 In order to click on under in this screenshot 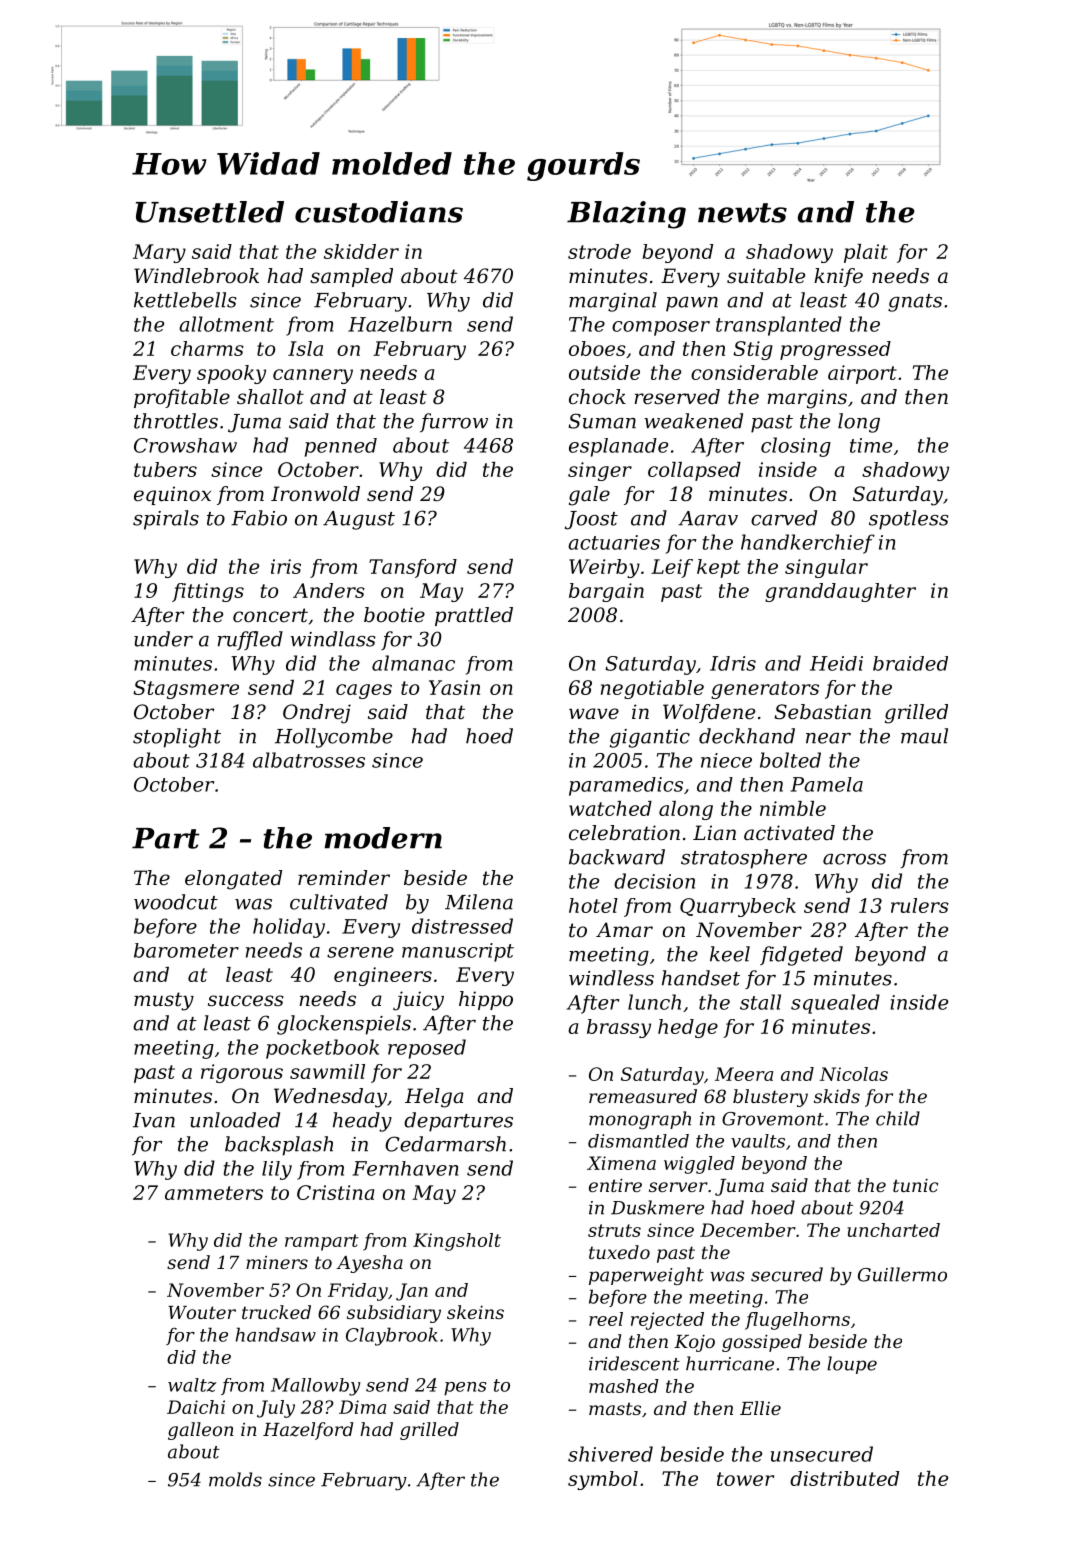, I will do `click(163, 639)`.
